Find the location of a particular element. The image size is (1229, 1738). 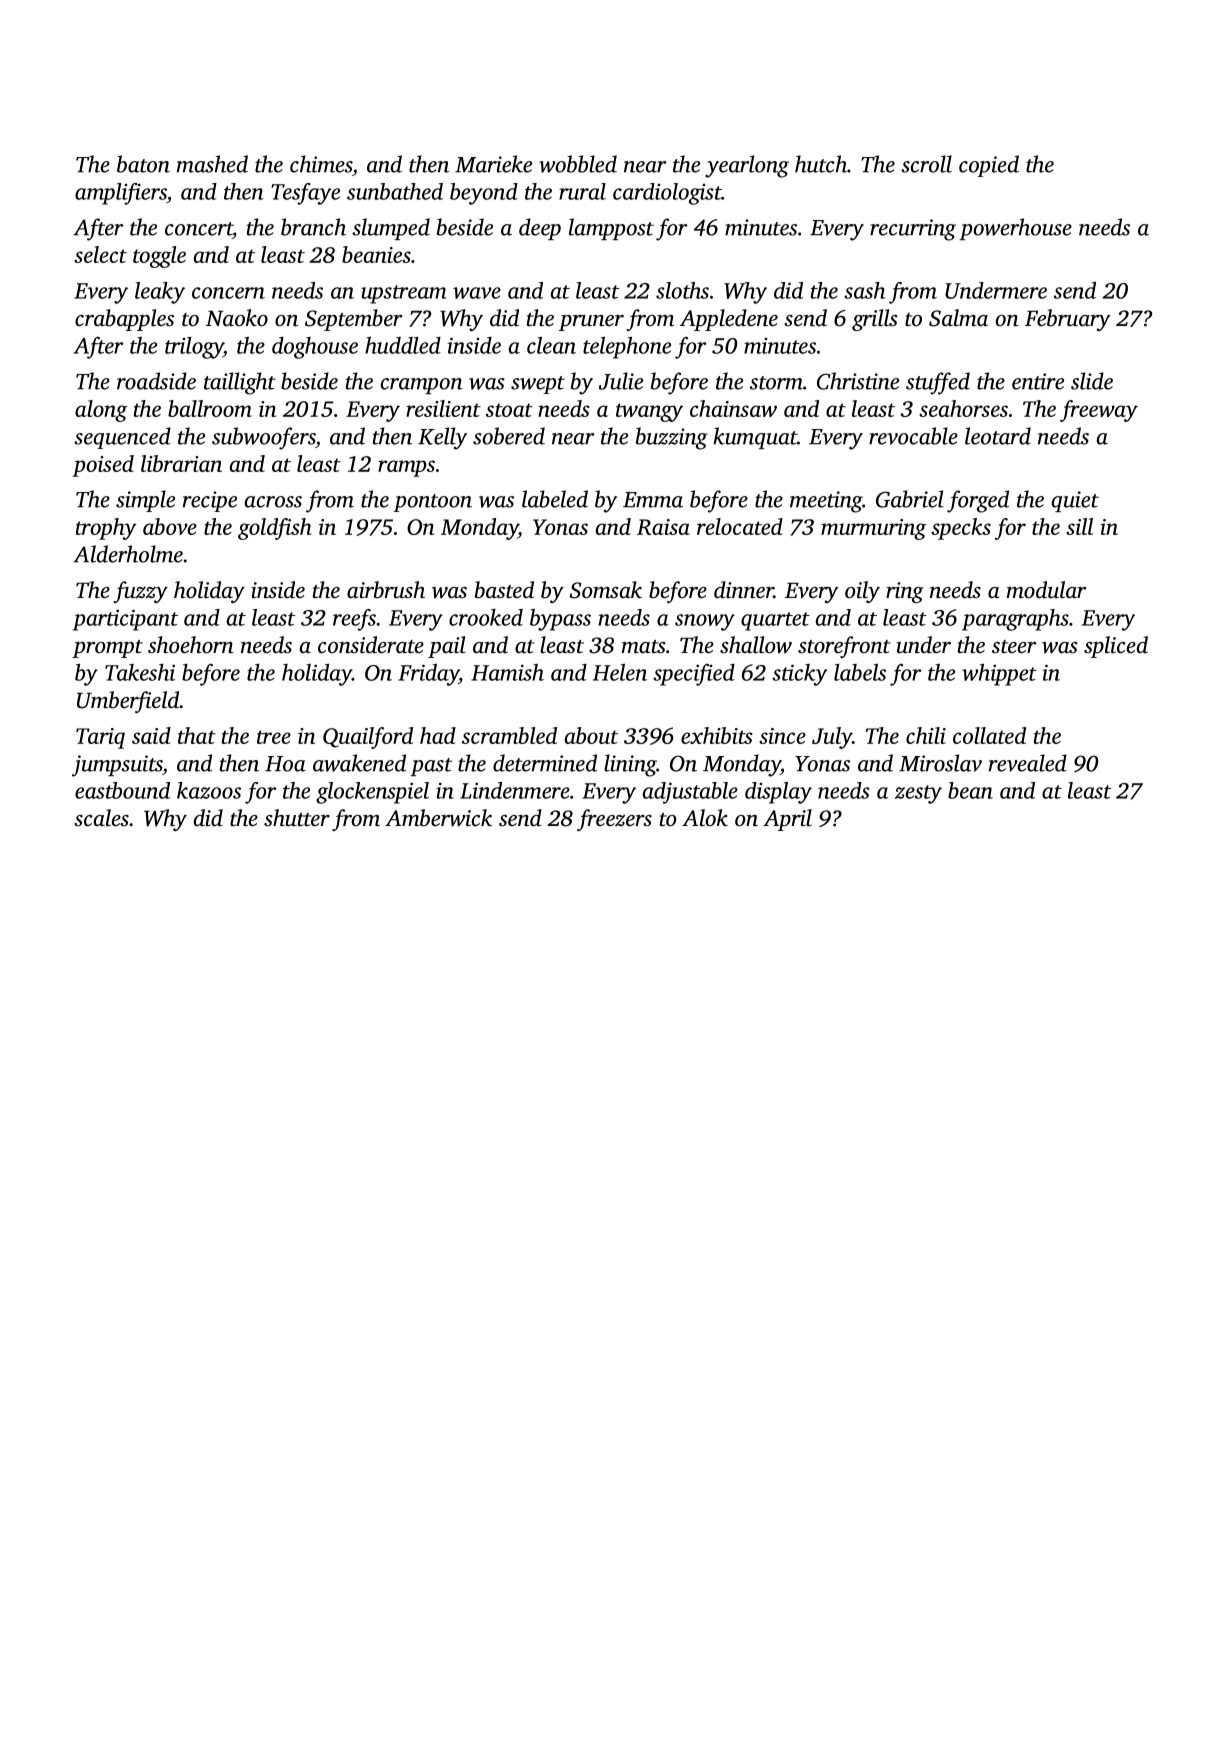

freeway is located at coordinates (1099, 411).
